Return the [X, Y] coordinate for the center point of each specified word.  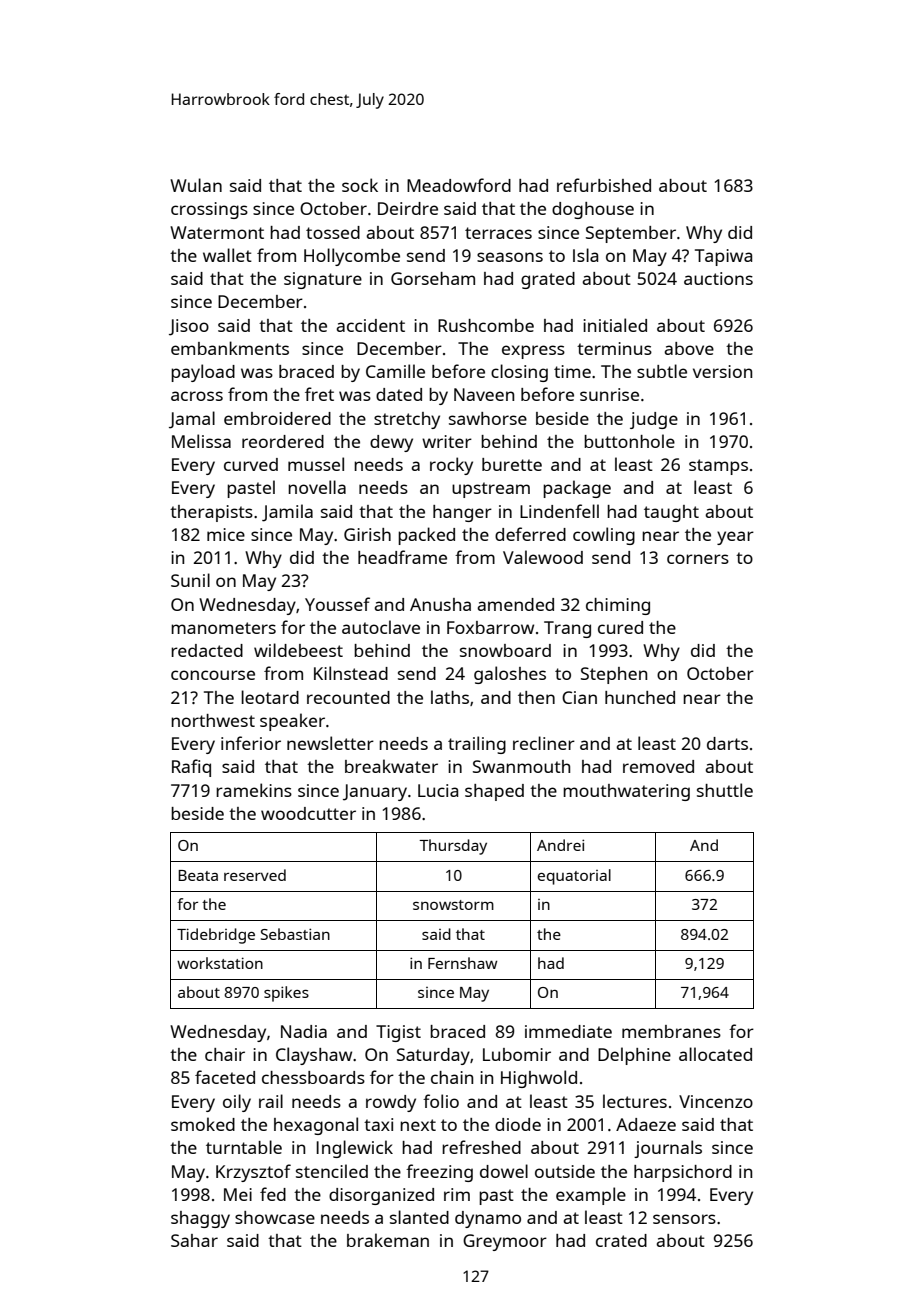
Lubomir [517, 1054]
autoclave [381, 627]
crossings [209, 210]
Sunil [190, 580]
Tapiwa [723, 257]
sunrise [609, 394]
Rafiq [191, 768]
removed [658, 766]
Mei [238, 1194]
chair [225, 1054]
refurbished [604, 185]
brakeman [388, 1240]
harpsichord [683, 1173]
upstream [491, 490]
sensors [684, 1219]
